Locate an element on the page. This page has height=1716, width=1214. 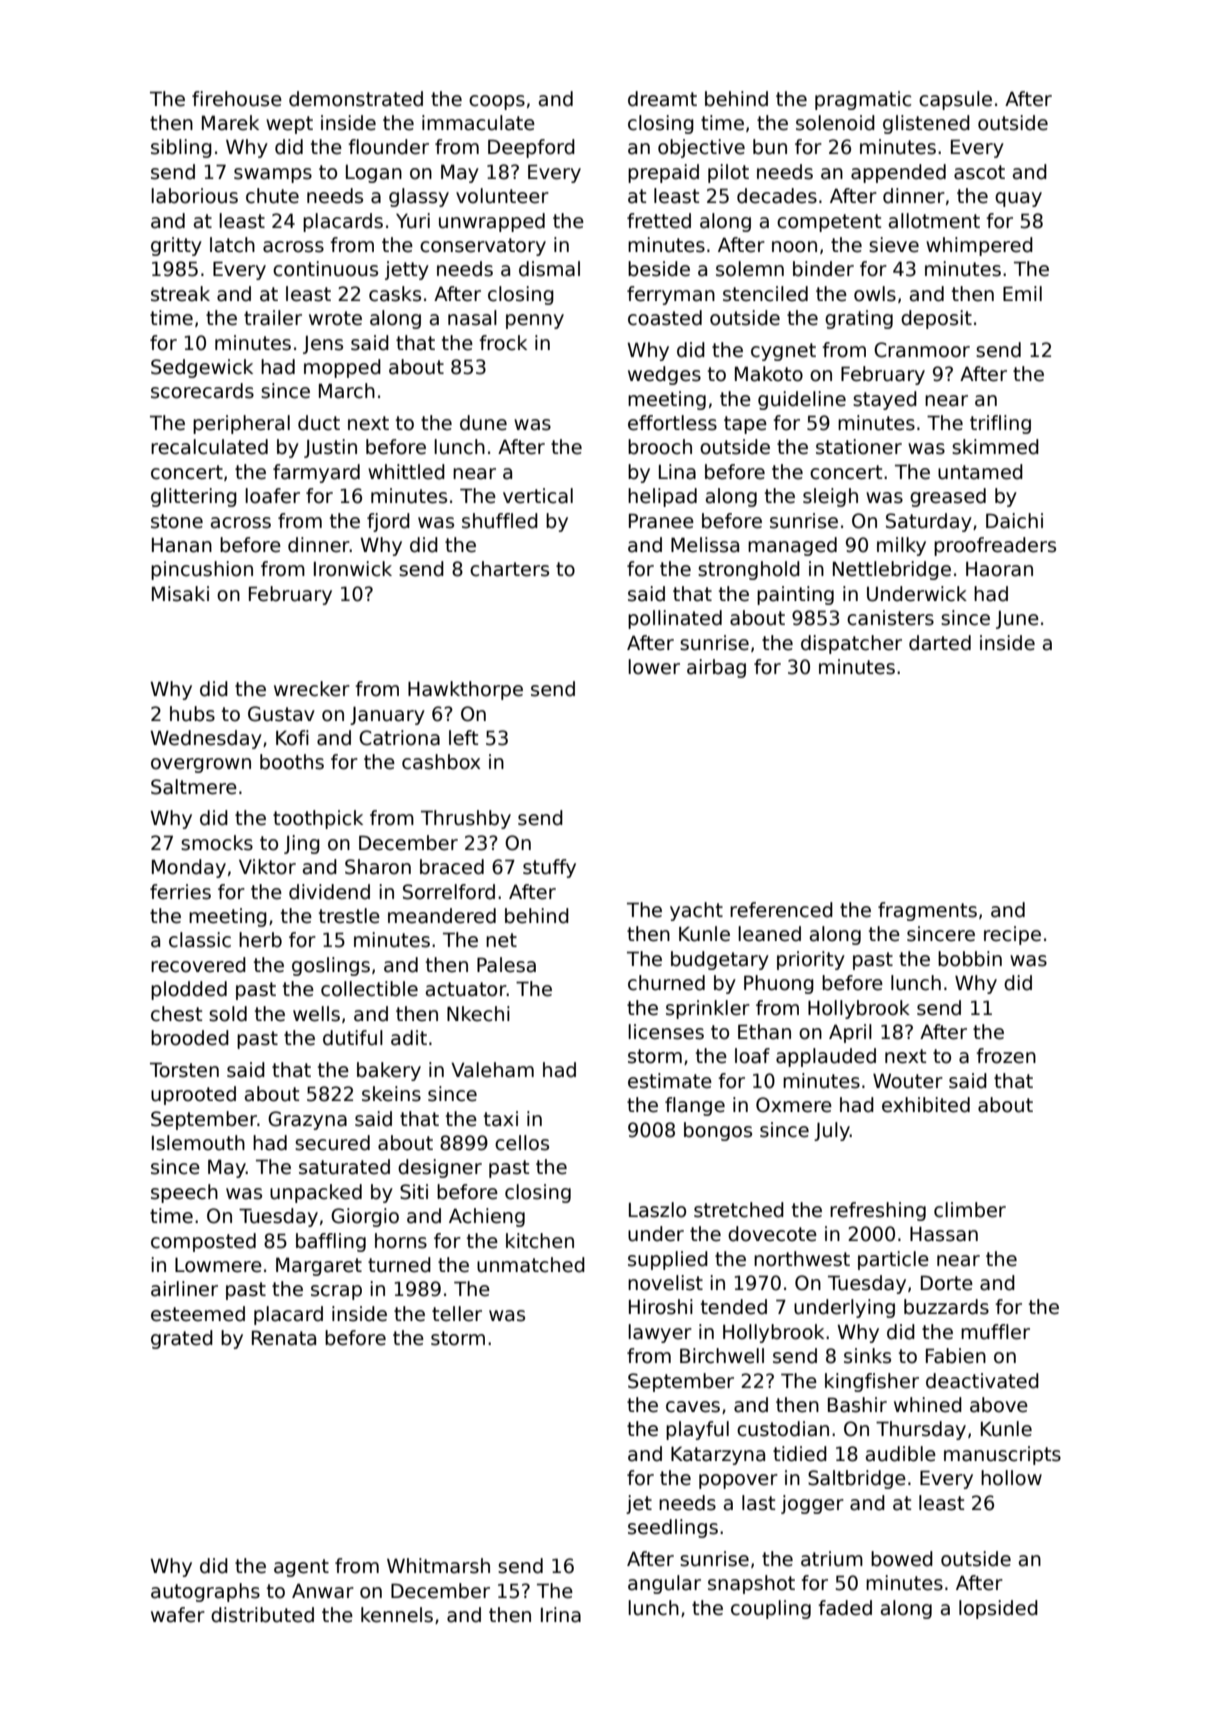
coops is located at coordinates (497, 102).
